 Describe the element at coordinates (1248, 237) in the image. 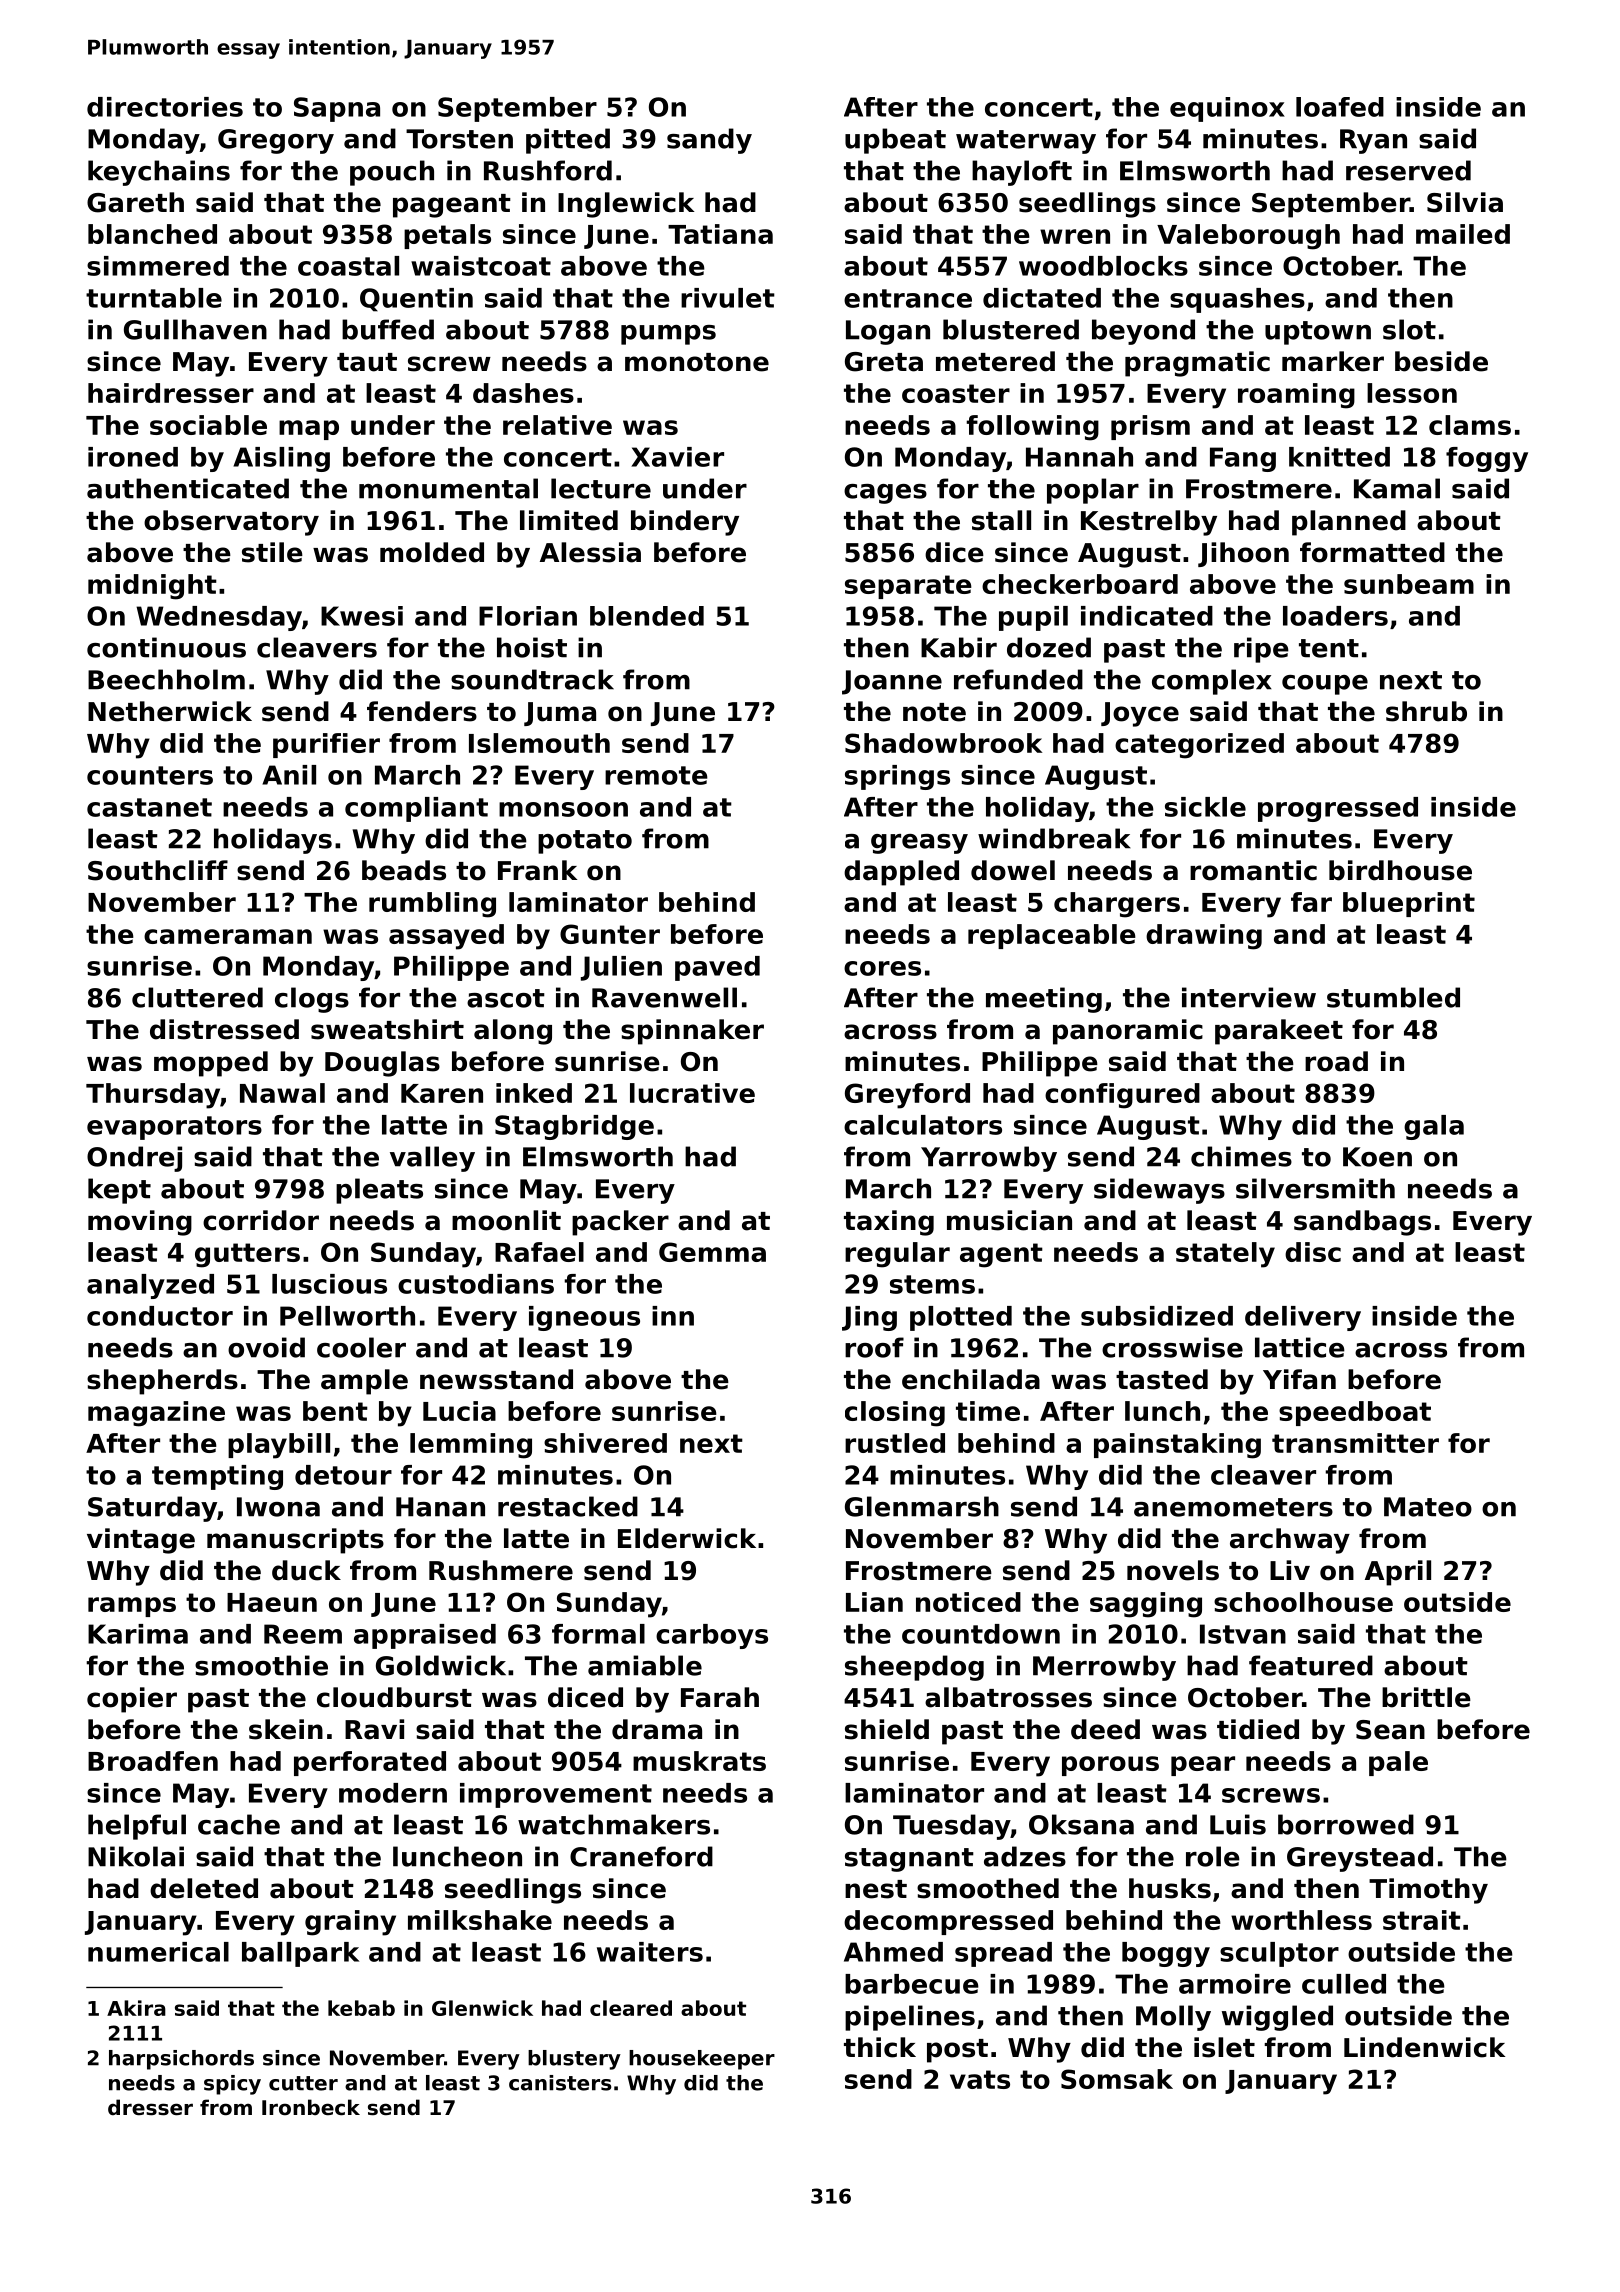

I see `Valeborough` at that location.
